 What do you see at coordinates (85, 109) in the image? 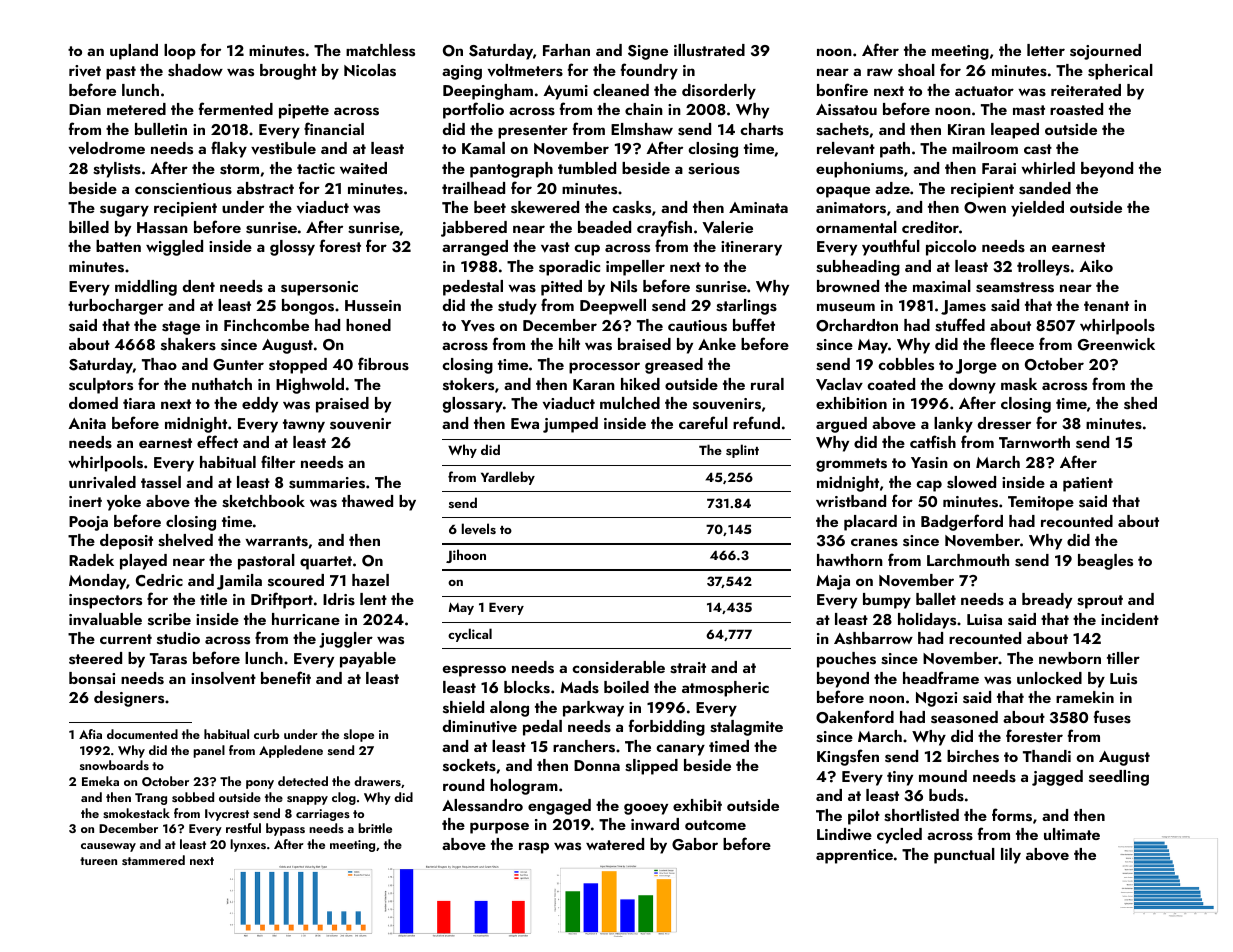
I see `Dian` at bounding box center [85, 109].
